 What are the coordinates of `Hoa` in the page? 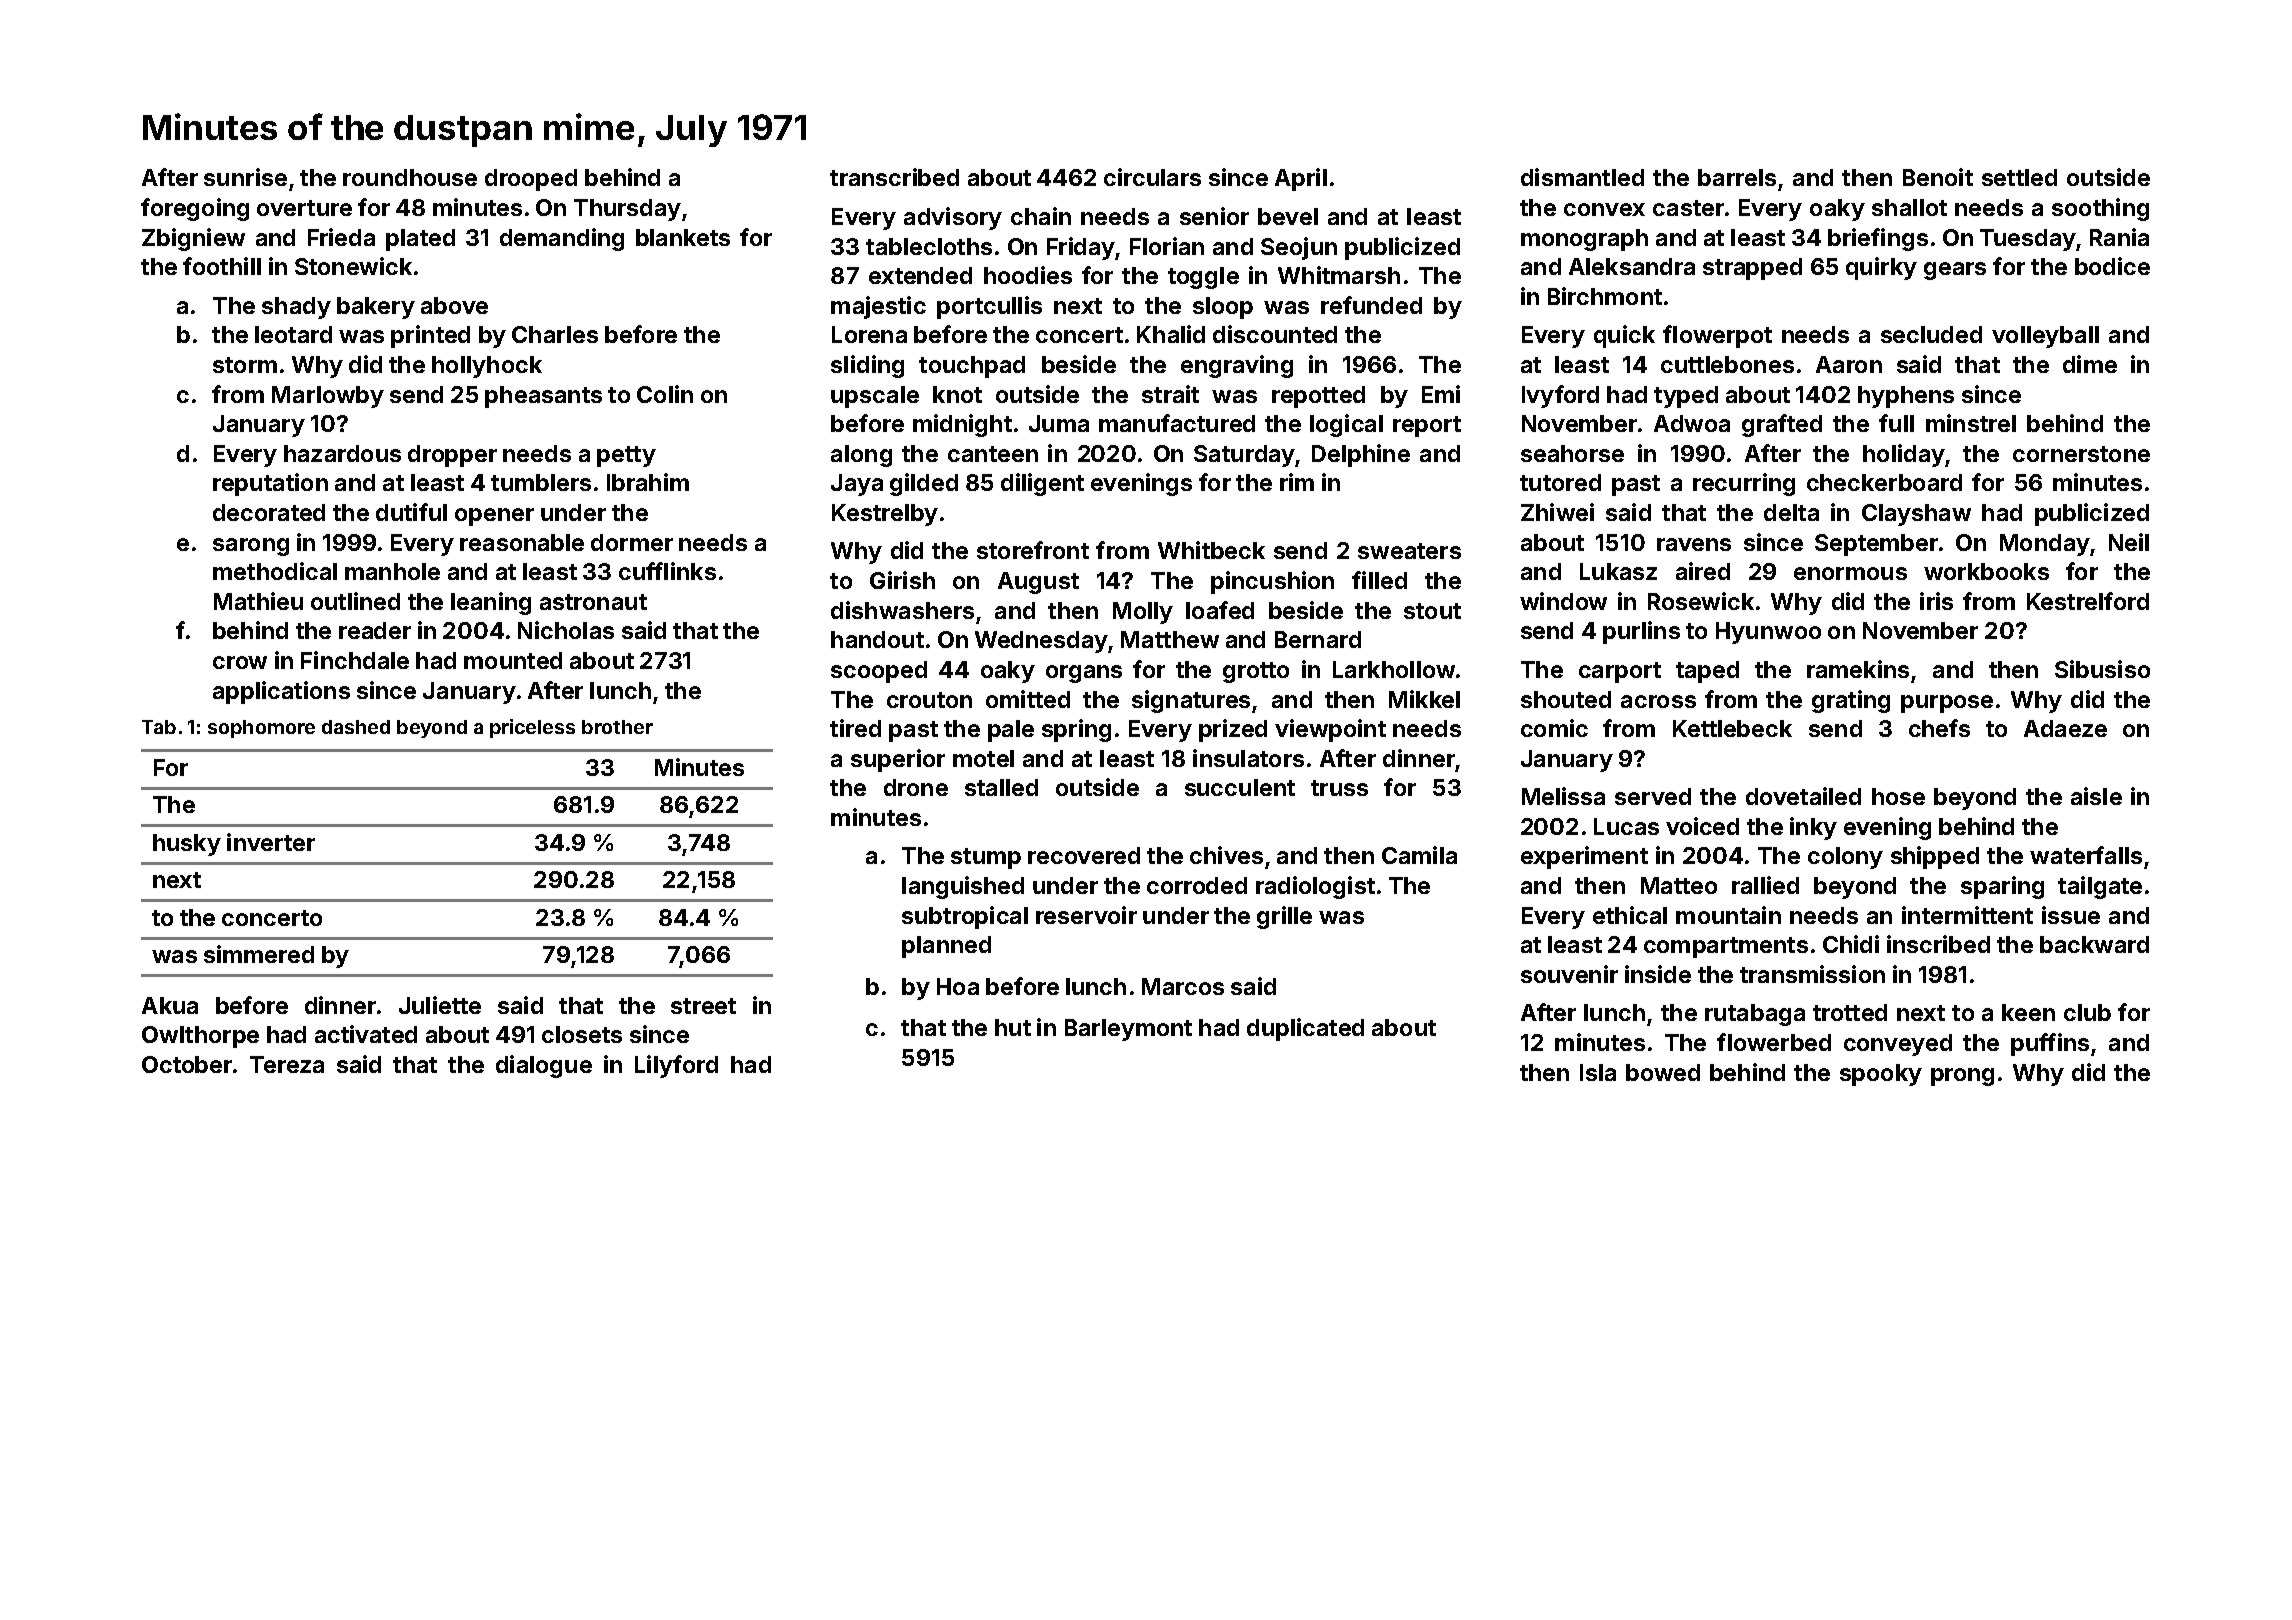 It's located at (958, 986).
